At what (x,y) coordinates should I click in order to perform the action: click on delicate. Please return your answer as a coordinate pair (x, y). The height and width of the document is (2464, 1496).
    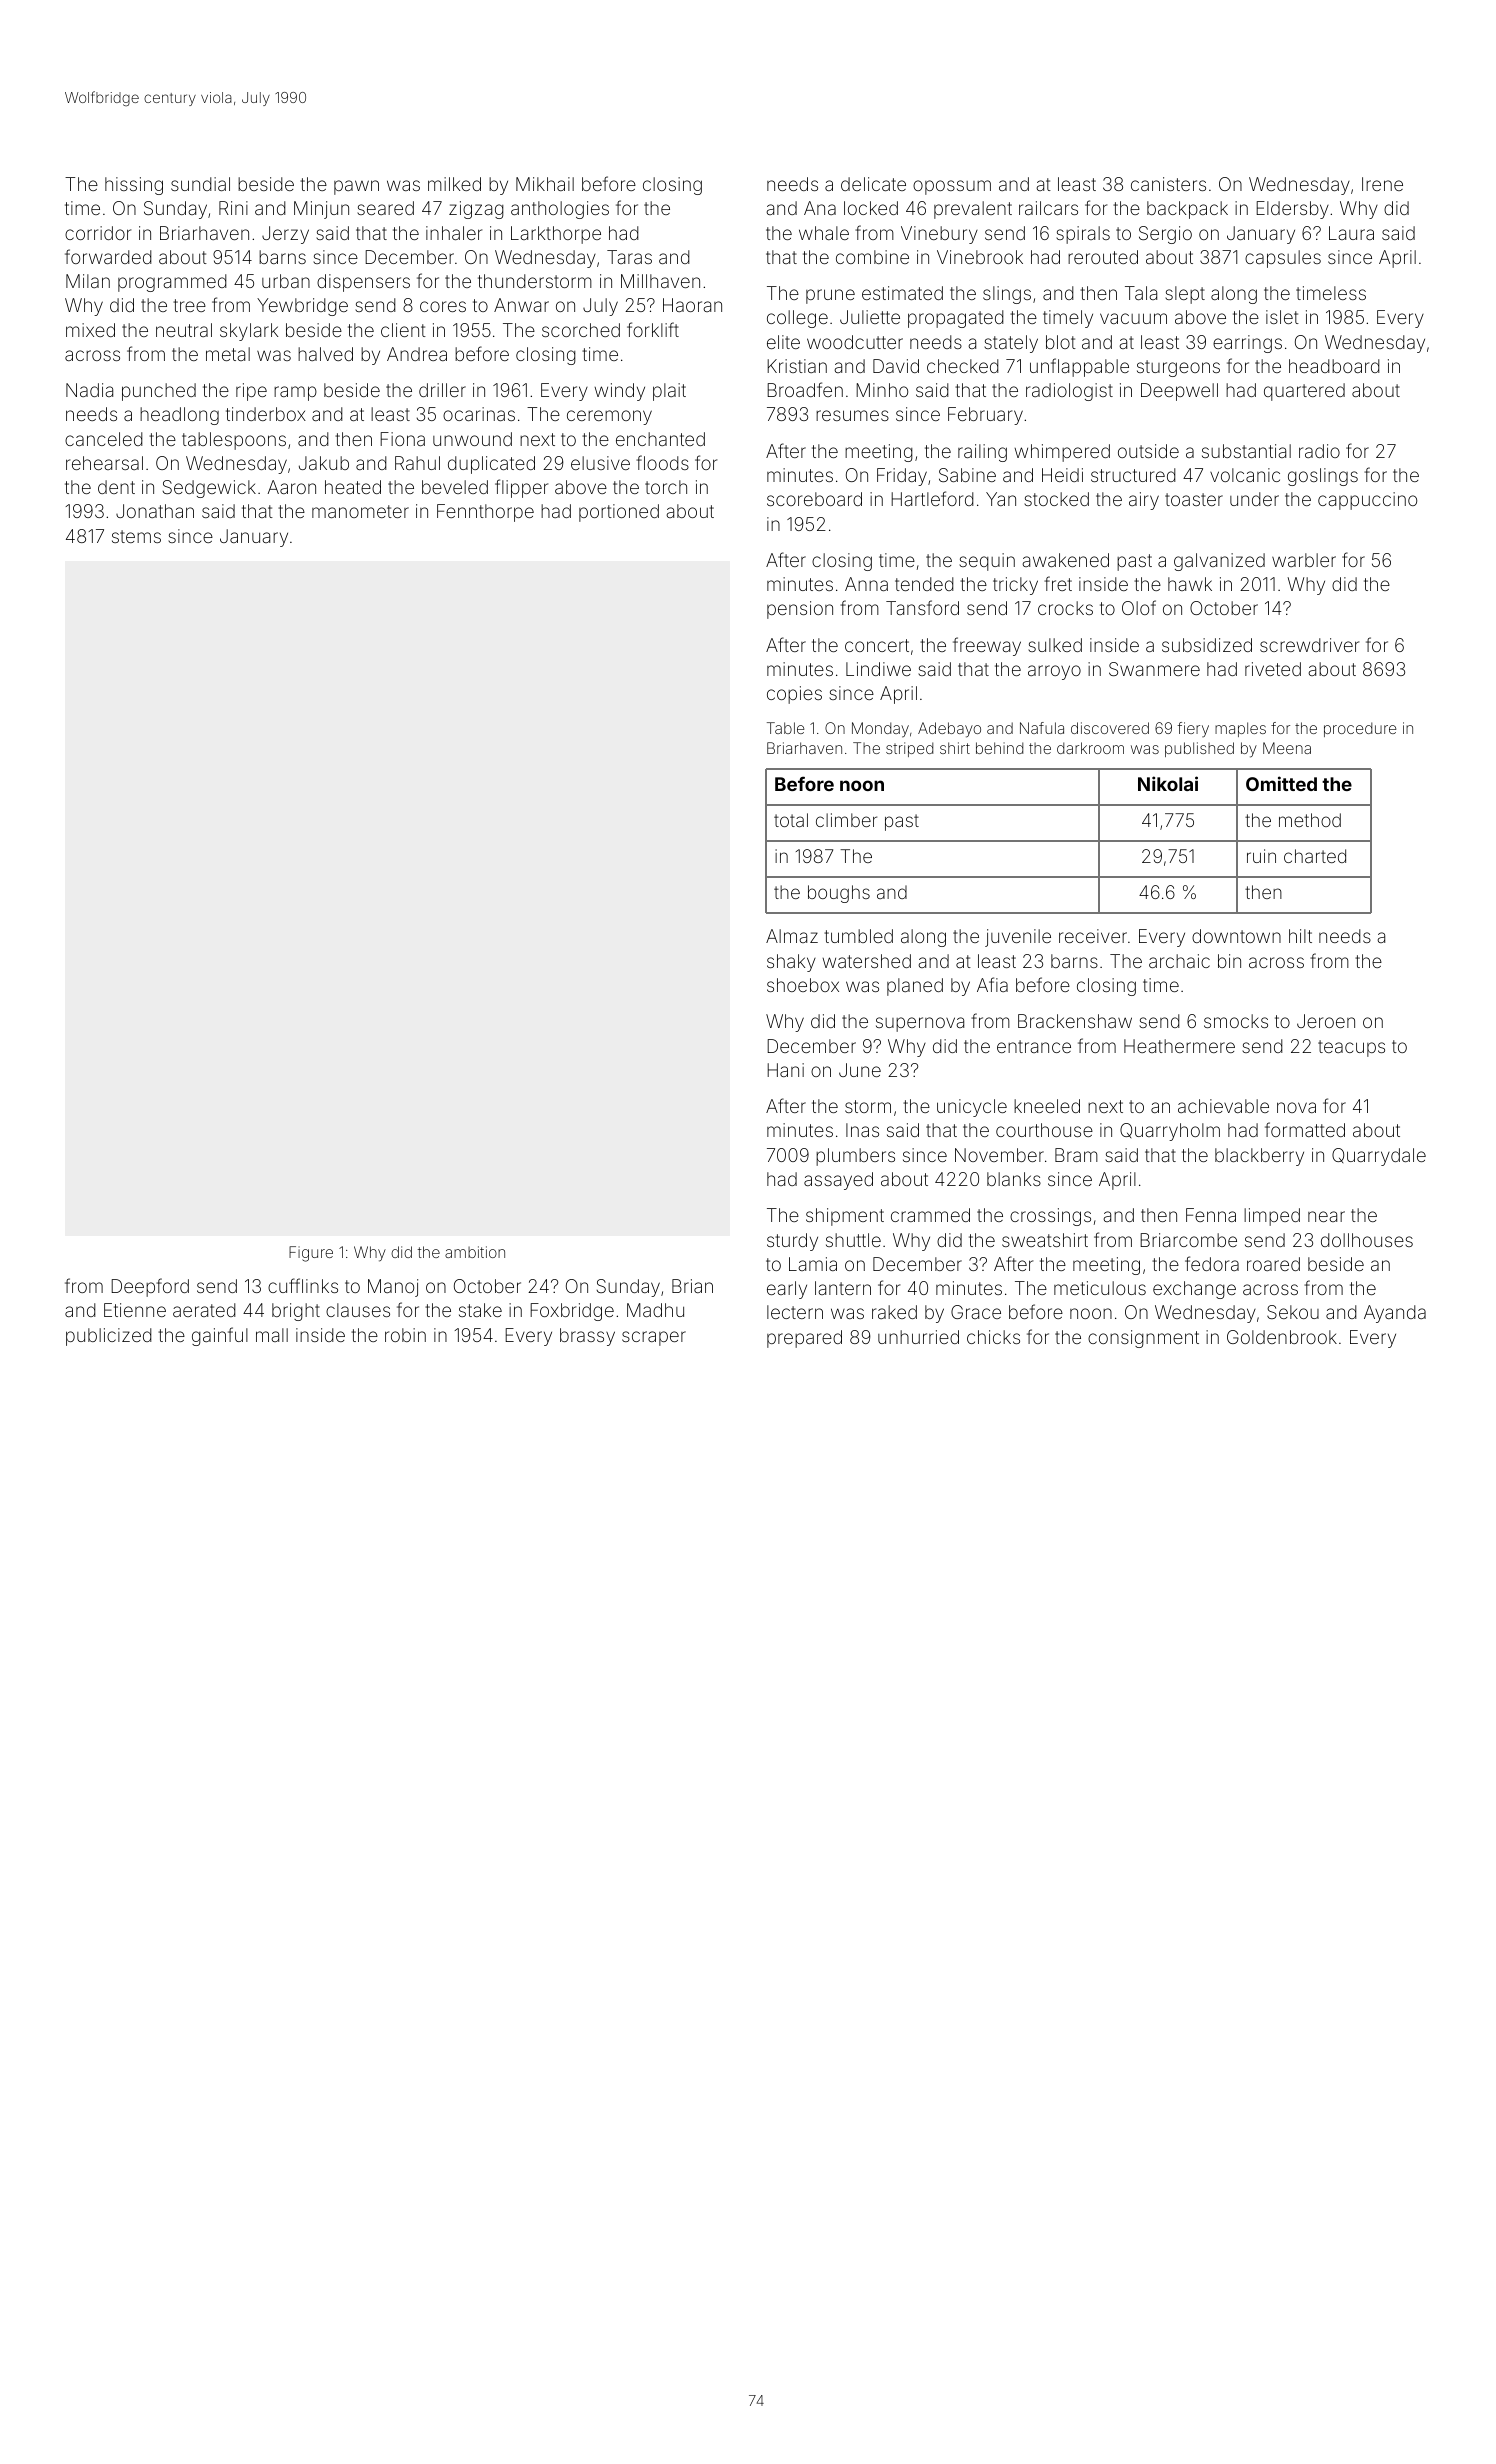
    Looking at the image, I should click on (873, 184).
